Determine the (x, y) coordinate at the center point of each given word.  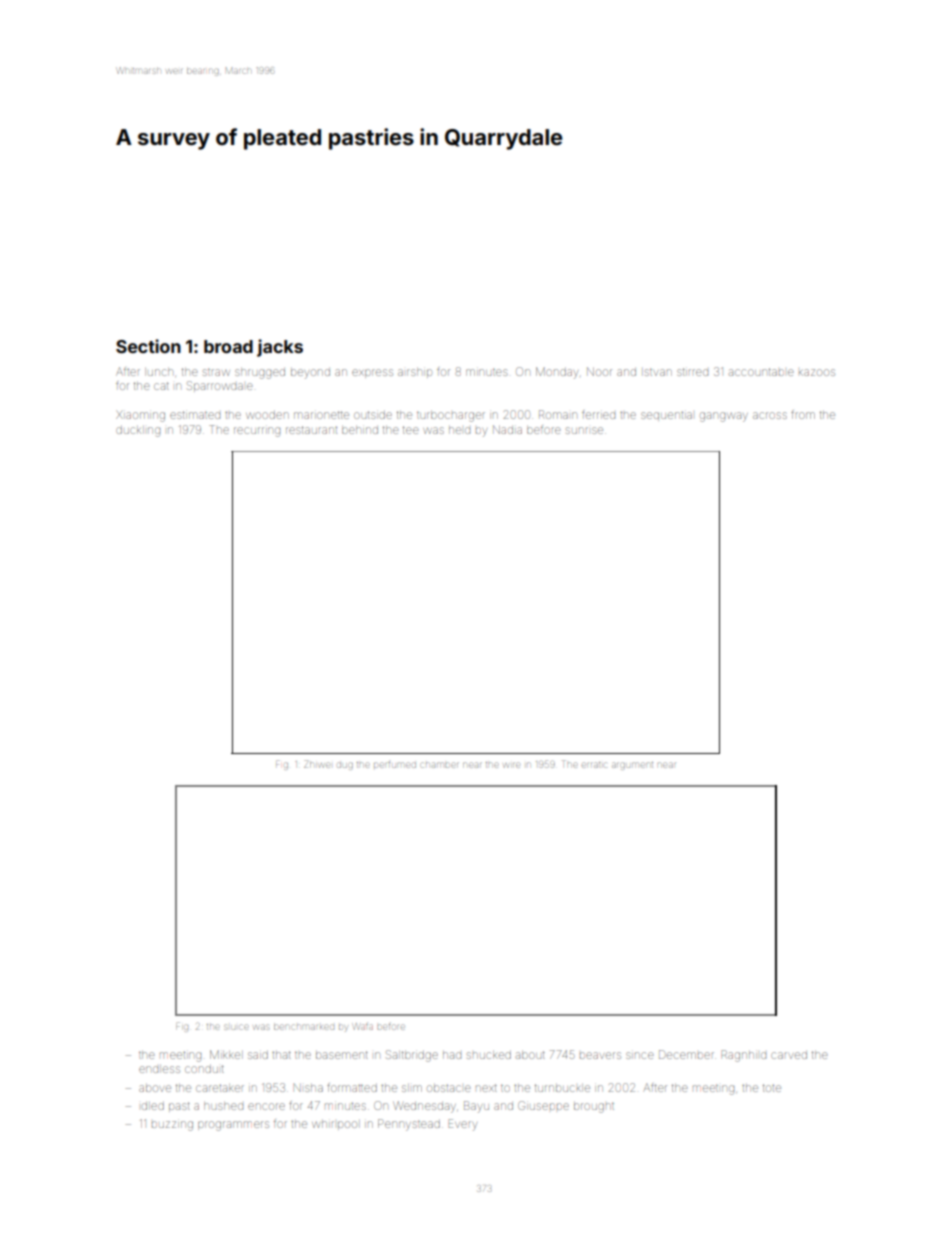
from (803, 414)
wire (512, 765)
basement (342, 1055)
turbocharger (451, 416)
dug (345, 766)
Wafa (363, 1026)
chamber (439, 765)
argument (632, 766)
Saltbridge (412, 1056)
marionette (321, 415)
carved (789, 1055)
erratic (594, 765)
